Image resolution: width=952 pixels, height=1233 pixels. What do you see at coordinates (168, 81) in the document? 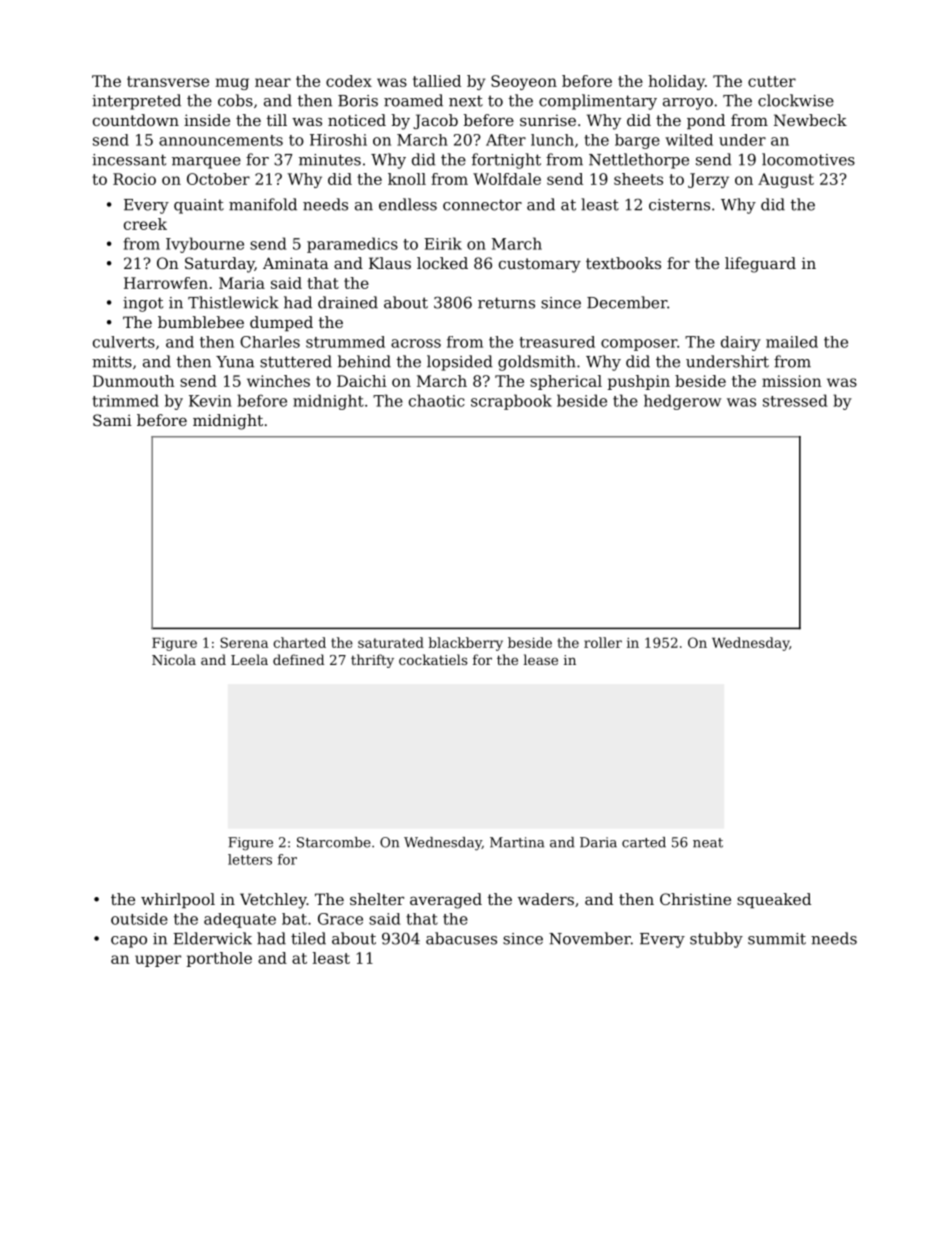
I see `transverse` at bounding box center [168, 81].
